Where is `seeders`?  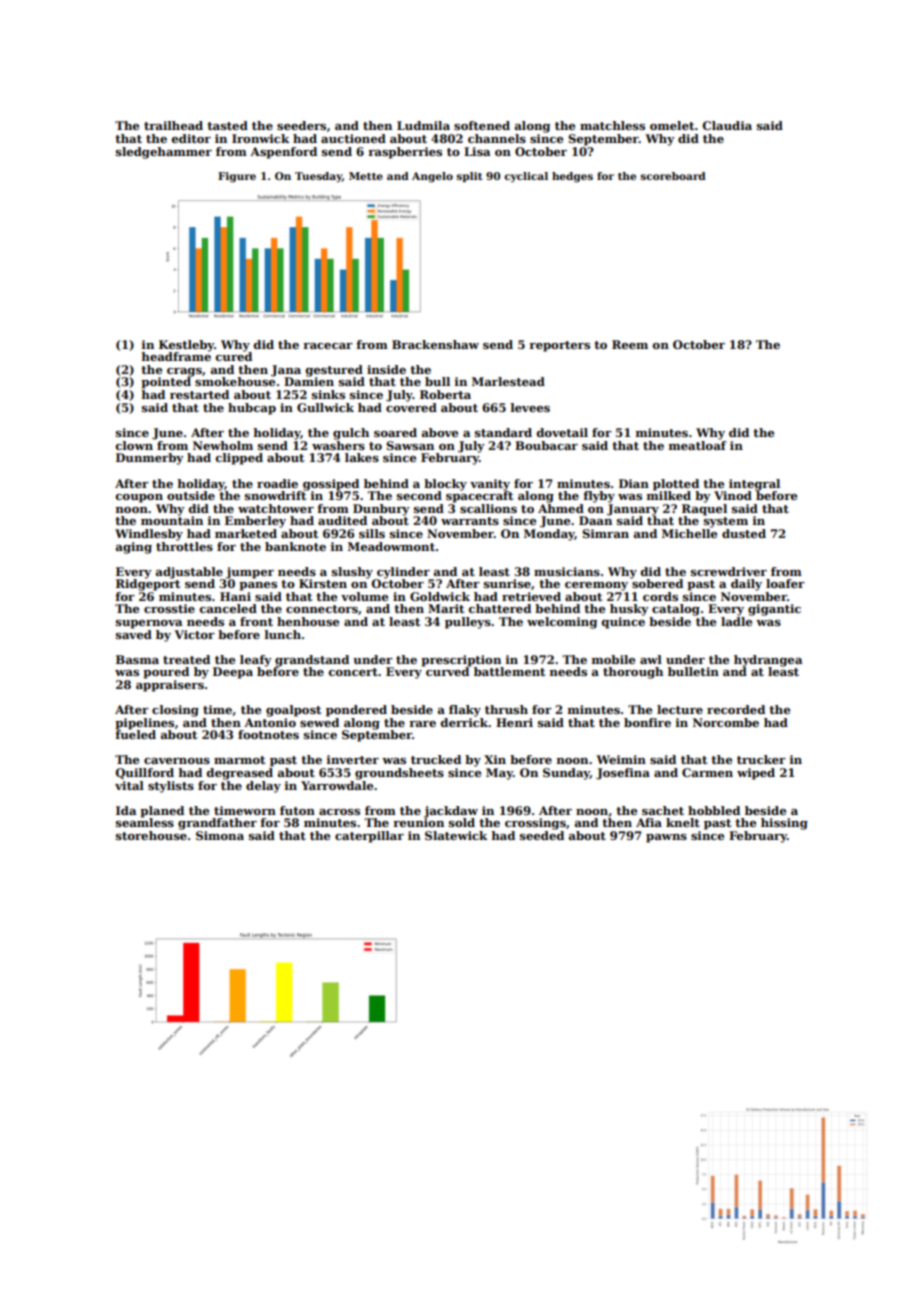
seeders is located at coordinates (301, 125).
